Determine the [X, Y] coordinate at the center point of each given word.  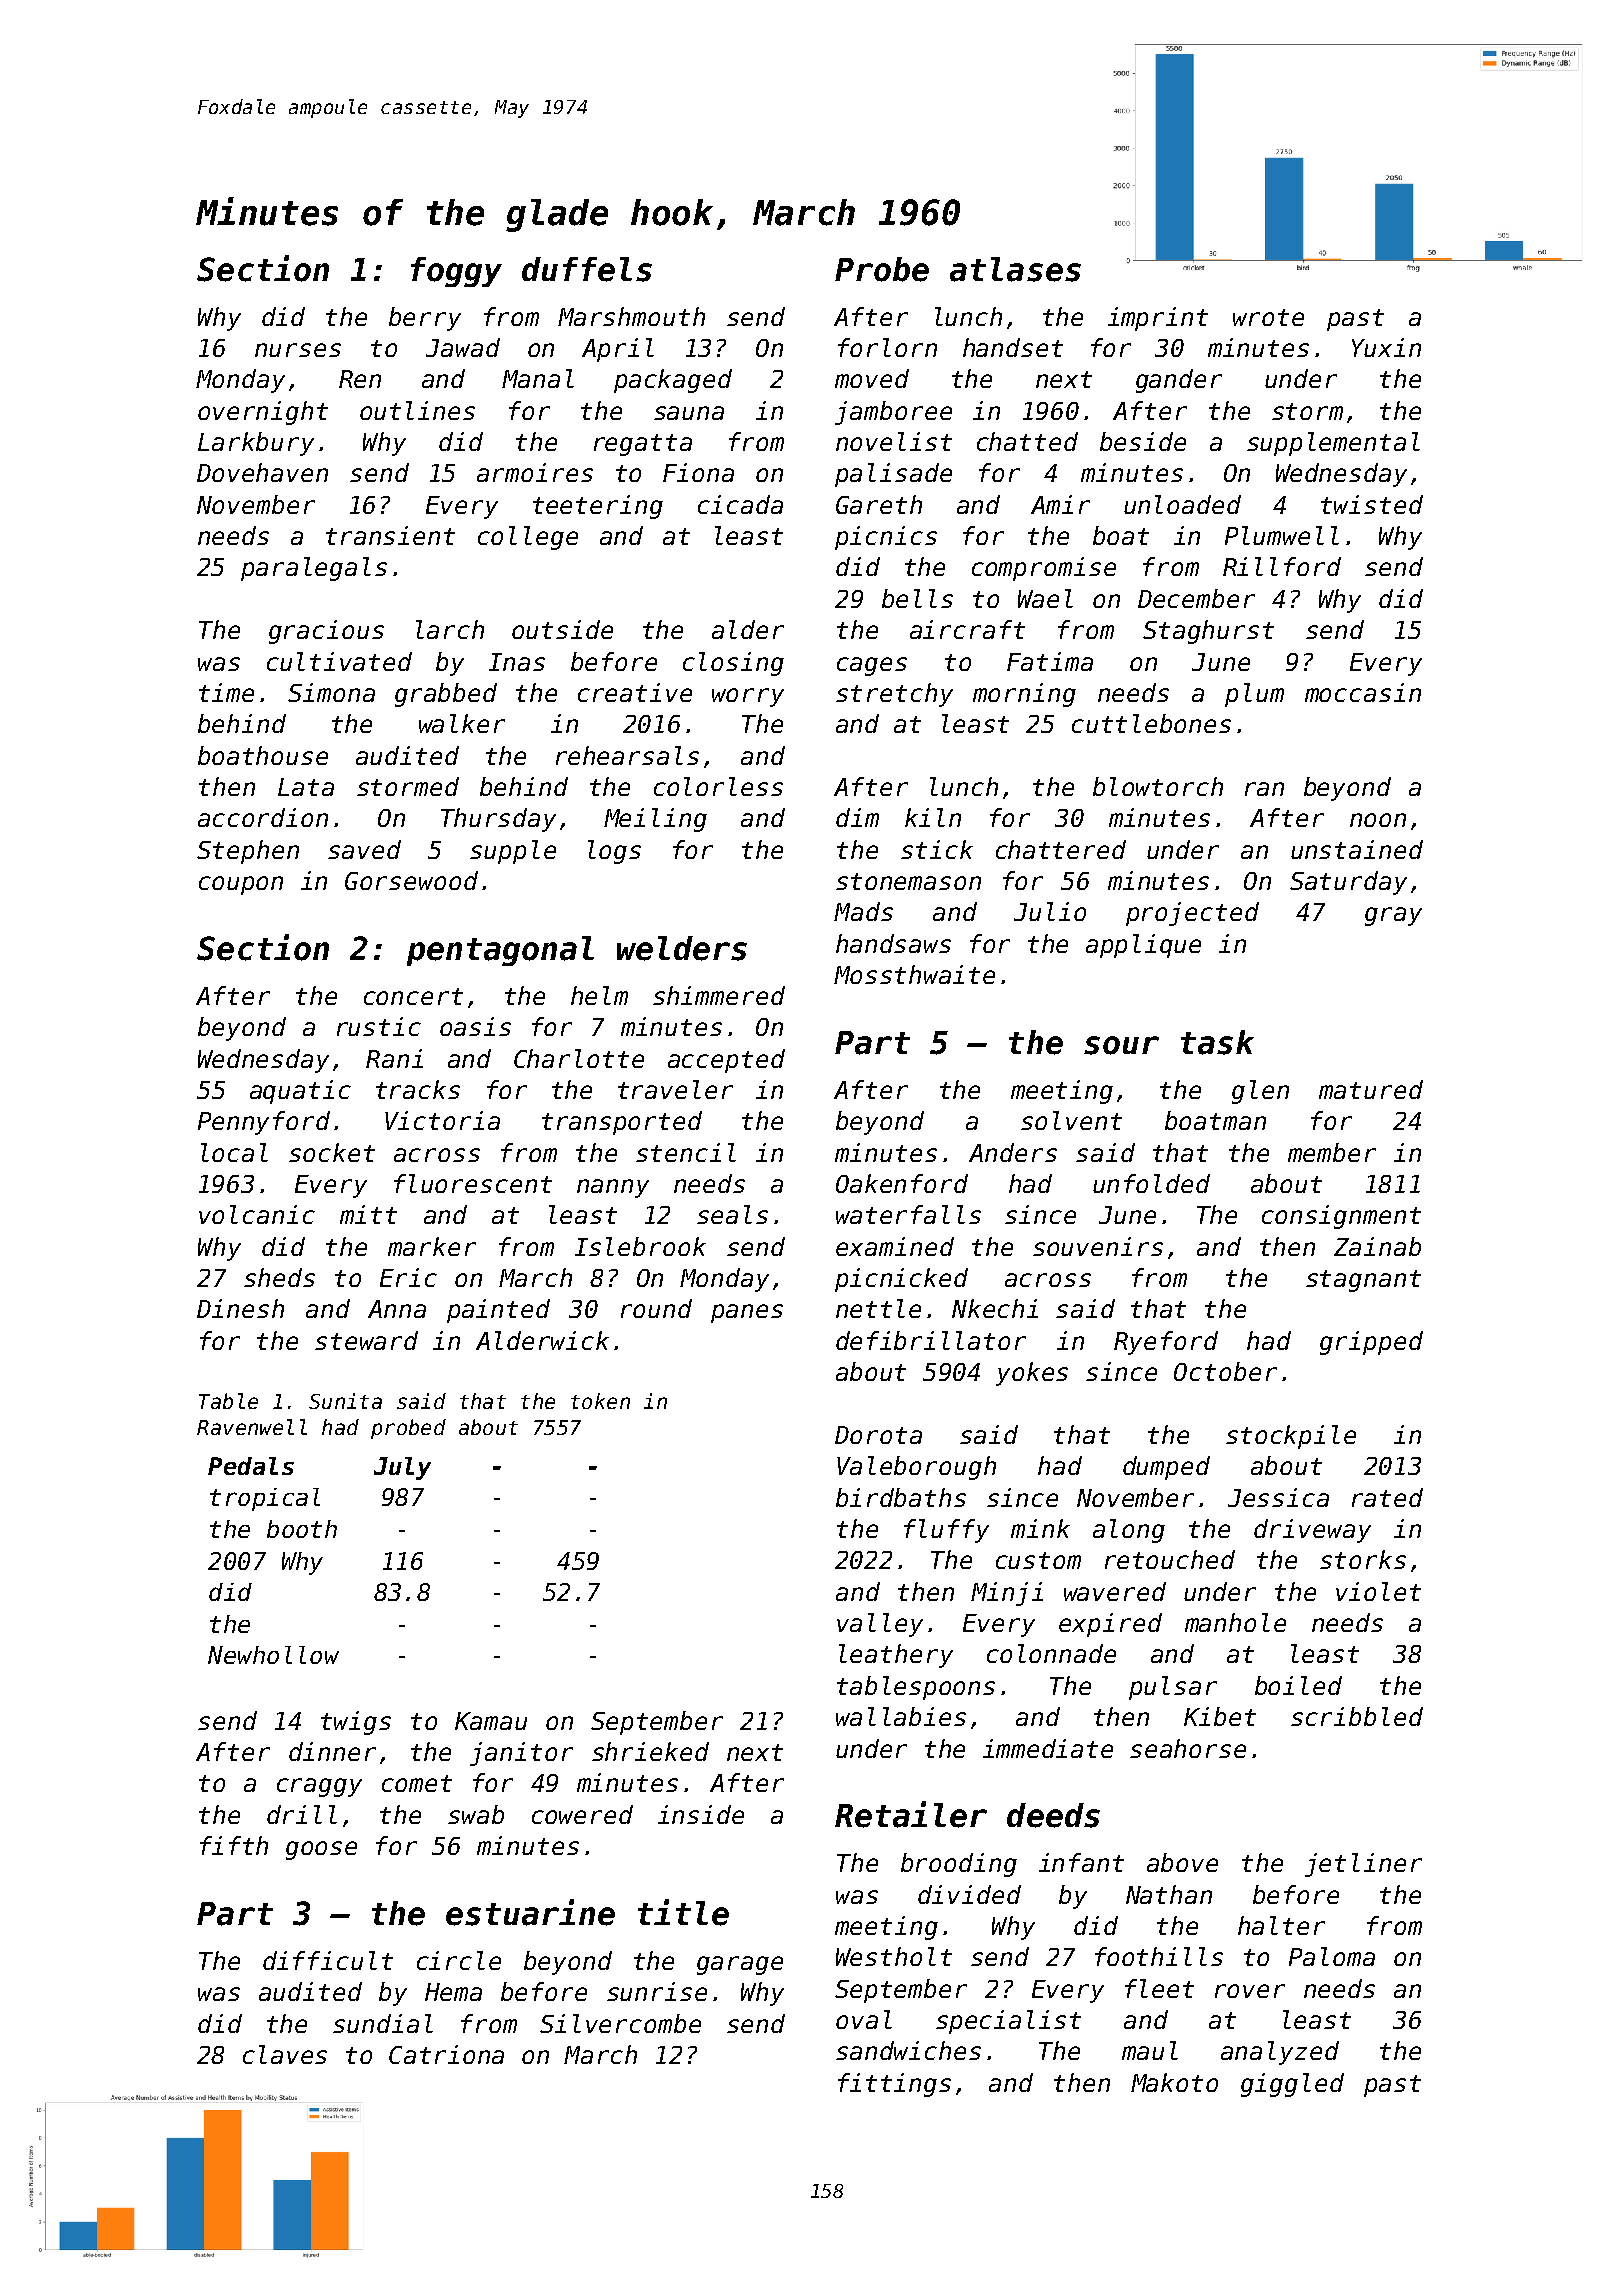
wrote [1268, 317]
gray [1393, 916]
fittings [894, 2085]
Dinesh [240, 1308]
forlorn [887, 347]
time [226, 692]
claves [285, 2054]
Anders [1013, 1152]
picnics [886, 538]
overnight [263, 413]
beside [1143, 441]
